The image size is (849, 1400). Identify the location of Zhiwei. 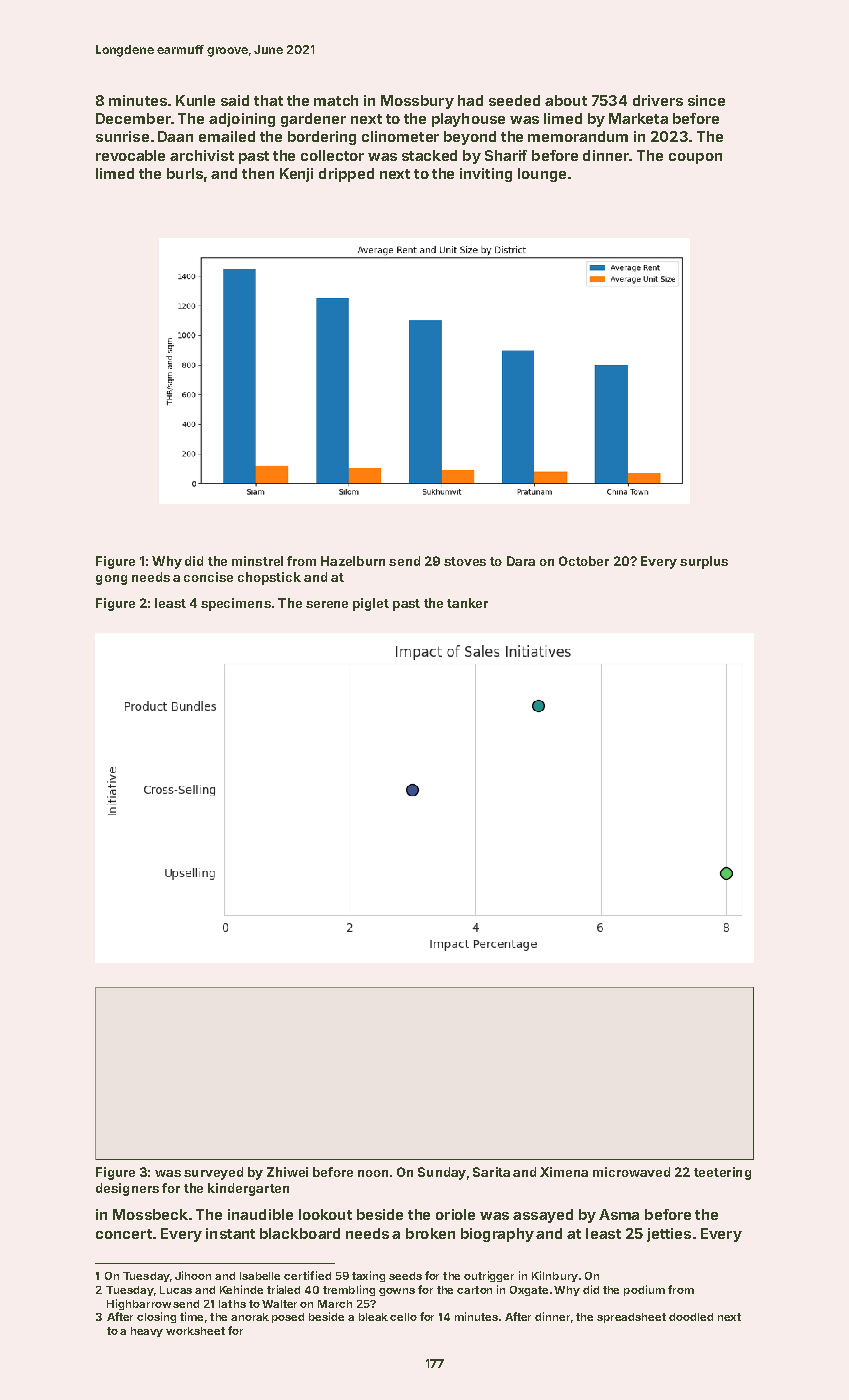
(287, 1172).
